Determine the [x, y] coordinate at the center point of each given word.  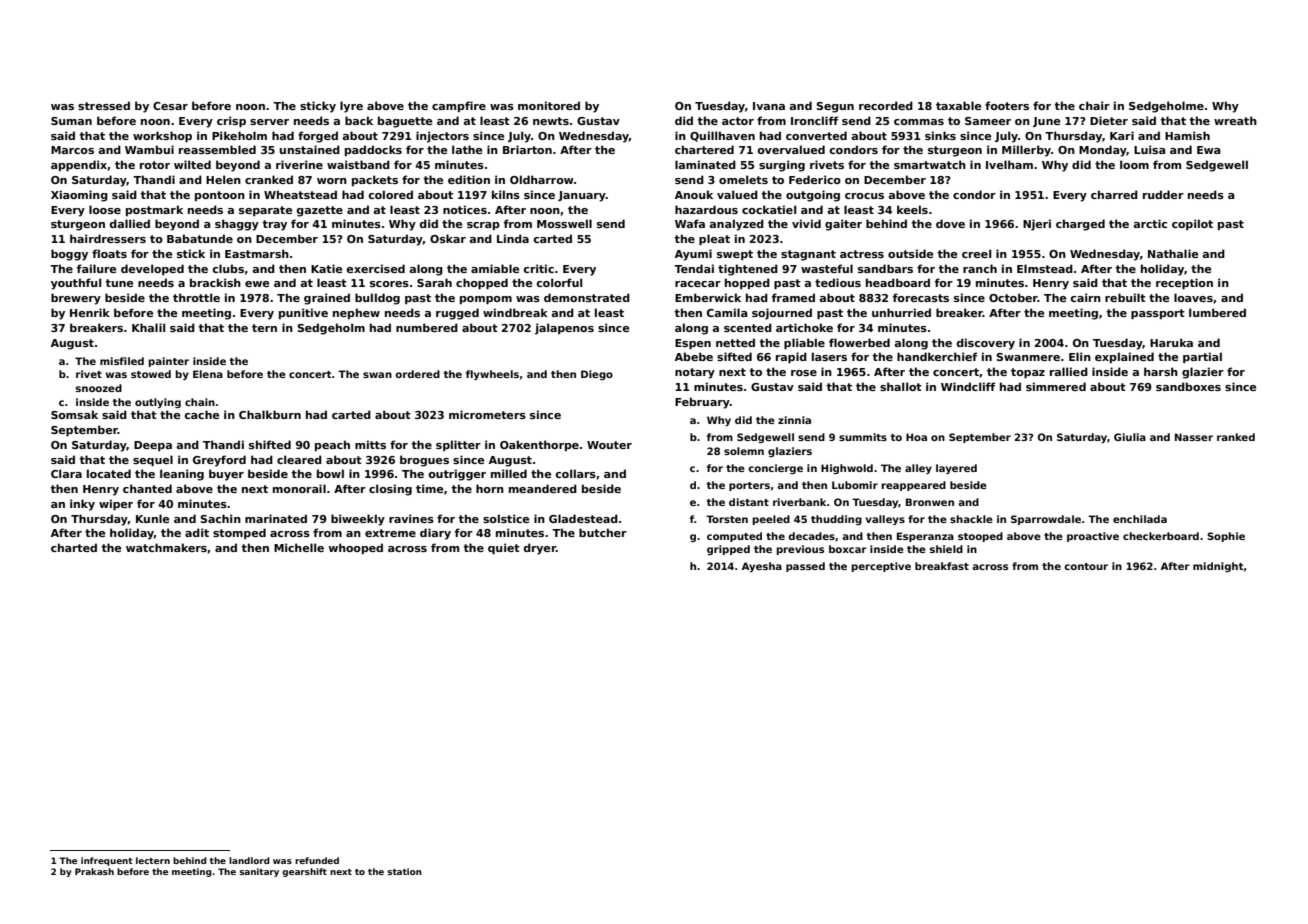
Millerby [1026, 151]
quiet [504, 548]
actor [738, 121]
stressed [104, 105]
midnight [1218, 567]
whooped [356, 548]
